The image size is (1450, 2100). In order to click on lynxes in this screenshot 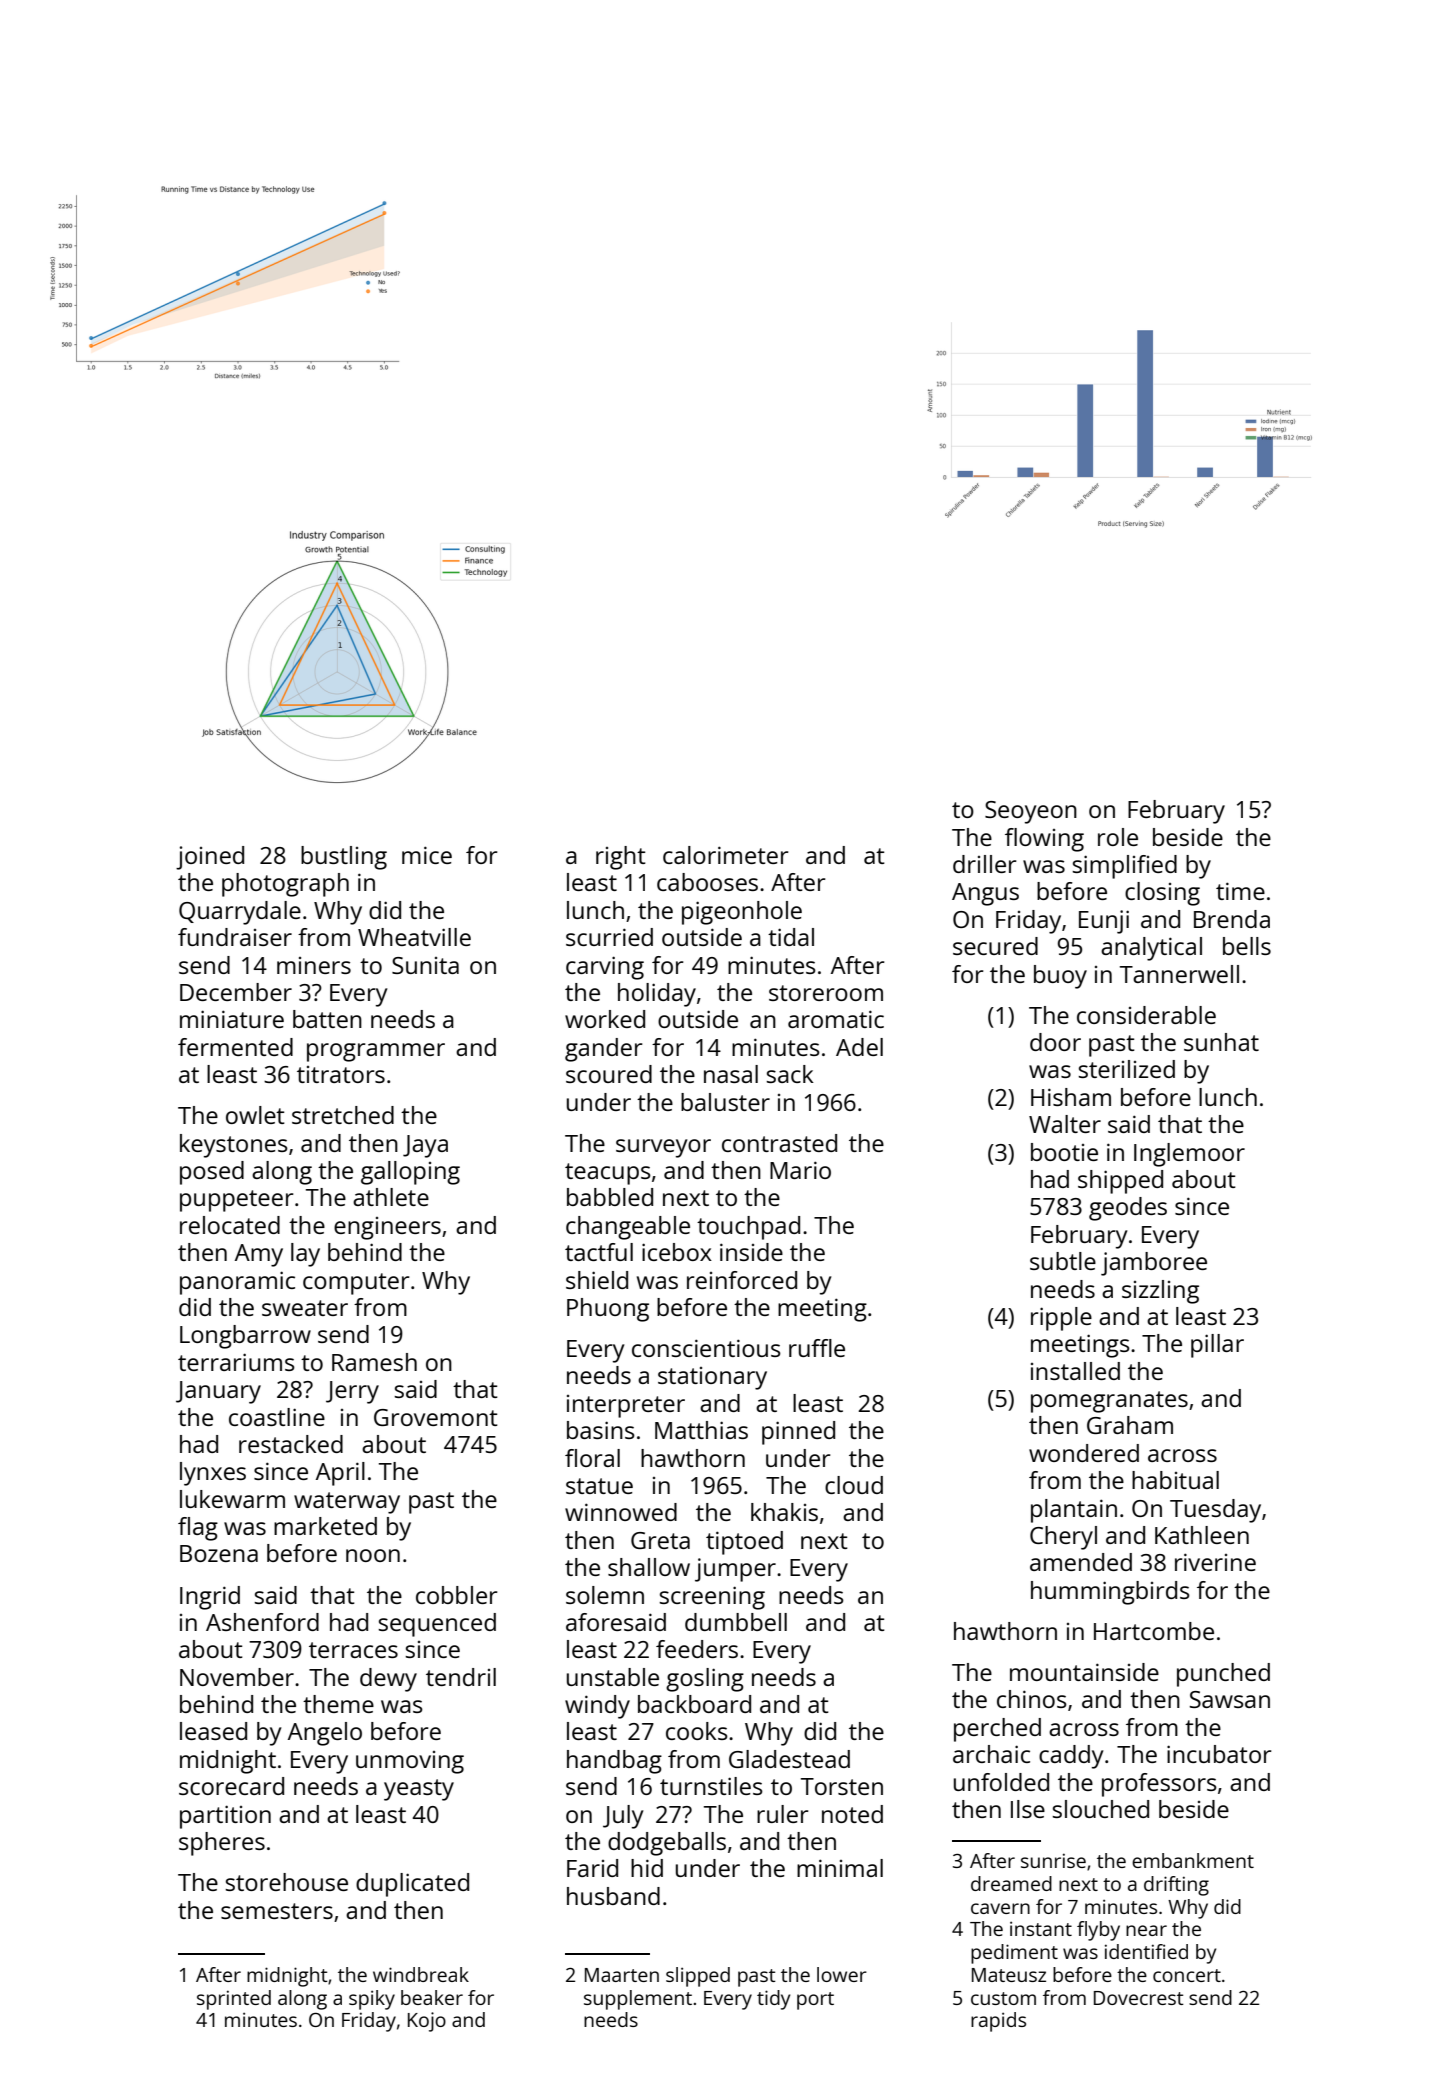, I will do `click(213, 1474)`.
